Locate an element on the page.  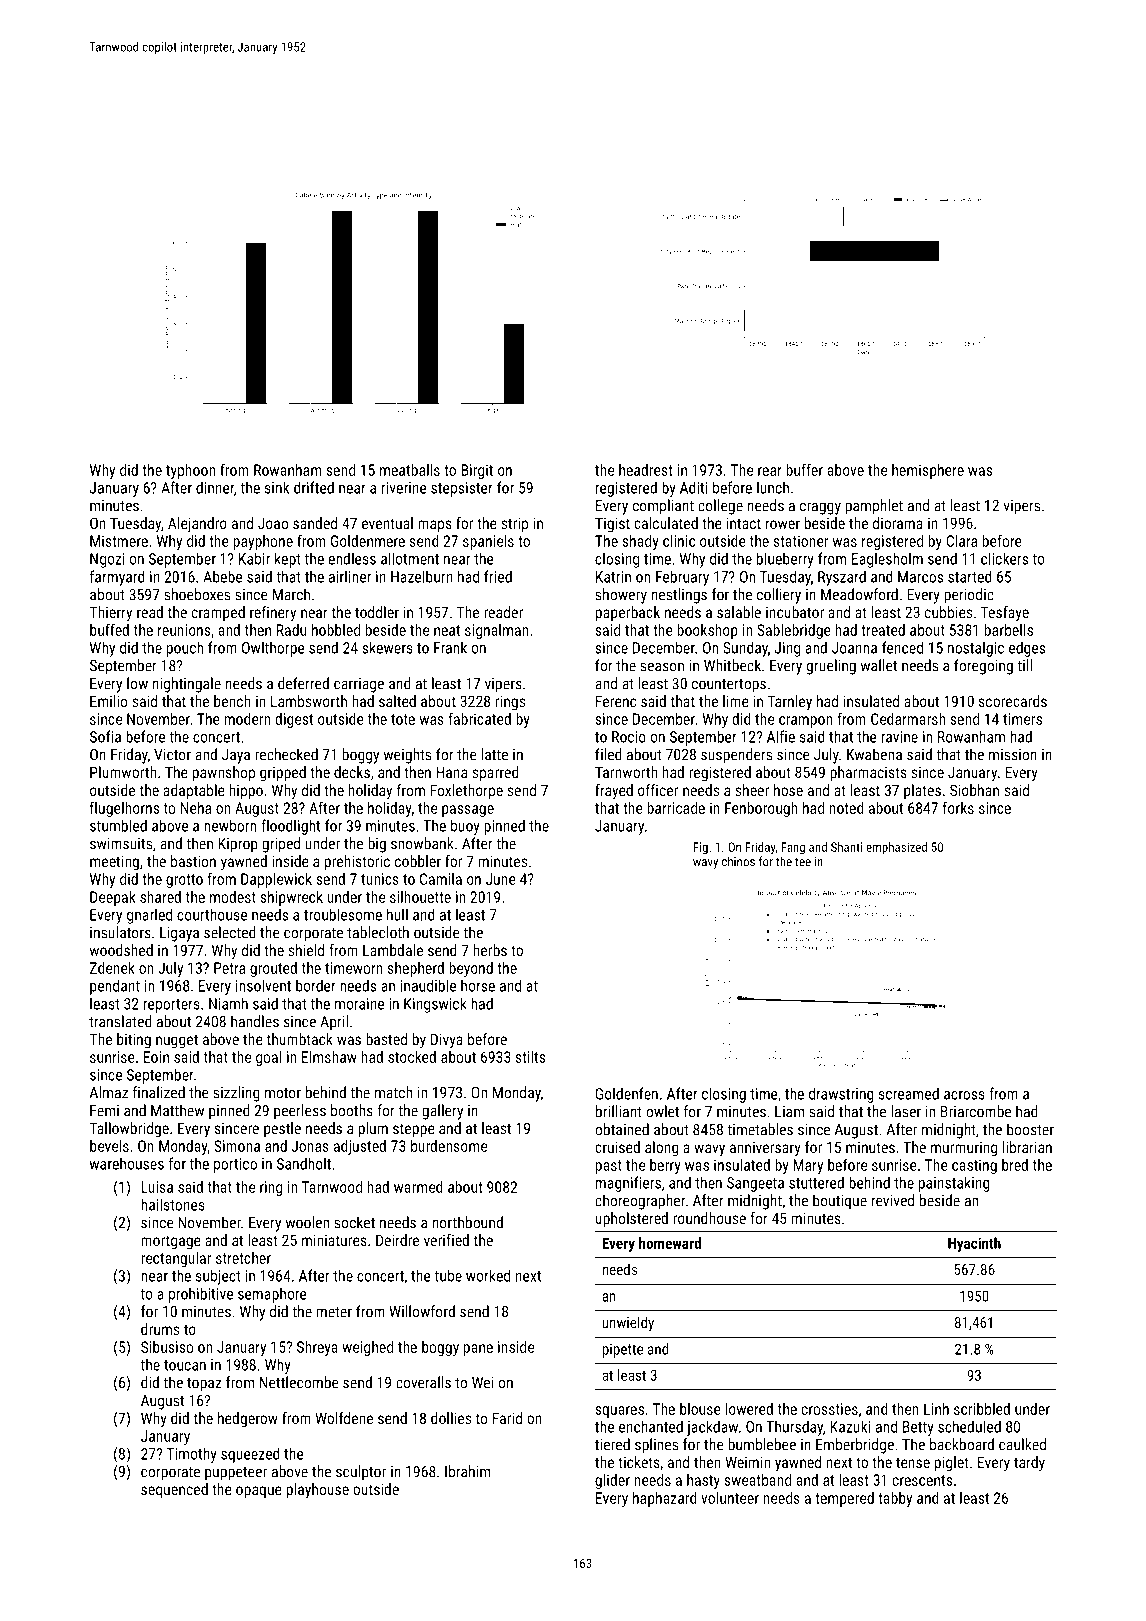
Goldenfen is located at coordinates (626, 1093).
